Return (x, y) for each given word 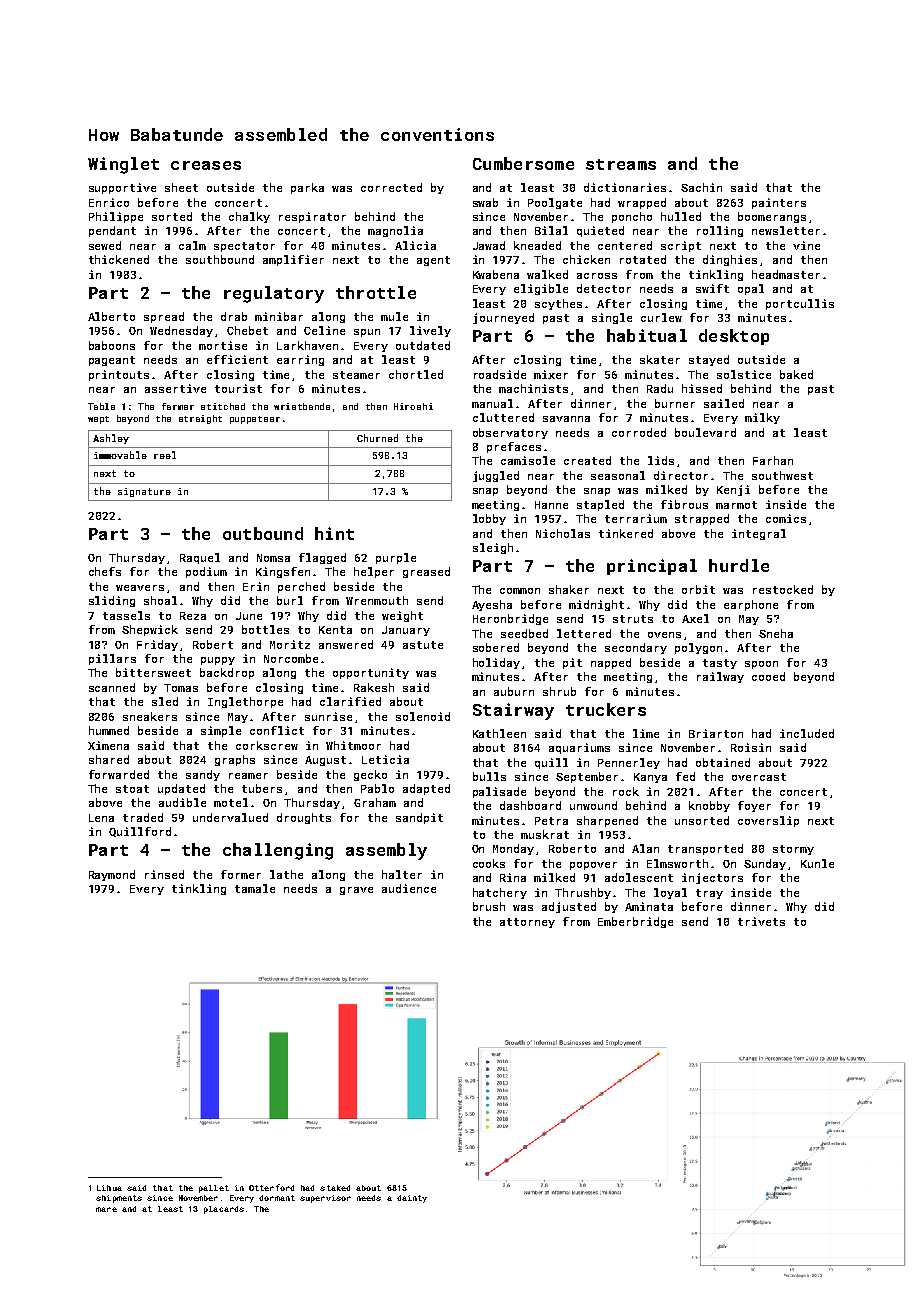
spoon (761, 665)
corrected (391, 187)
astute (423, 645)
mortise (223, 345)
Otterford (271, 1187)
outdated (423, 345)
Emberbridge (635, 922)
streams (621, 164)
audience (409, 888)
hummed (109, 730)
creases (206, 165)
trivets (761, 921)
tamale (255, 888)
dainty (412, 1199)
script (681, 246)
